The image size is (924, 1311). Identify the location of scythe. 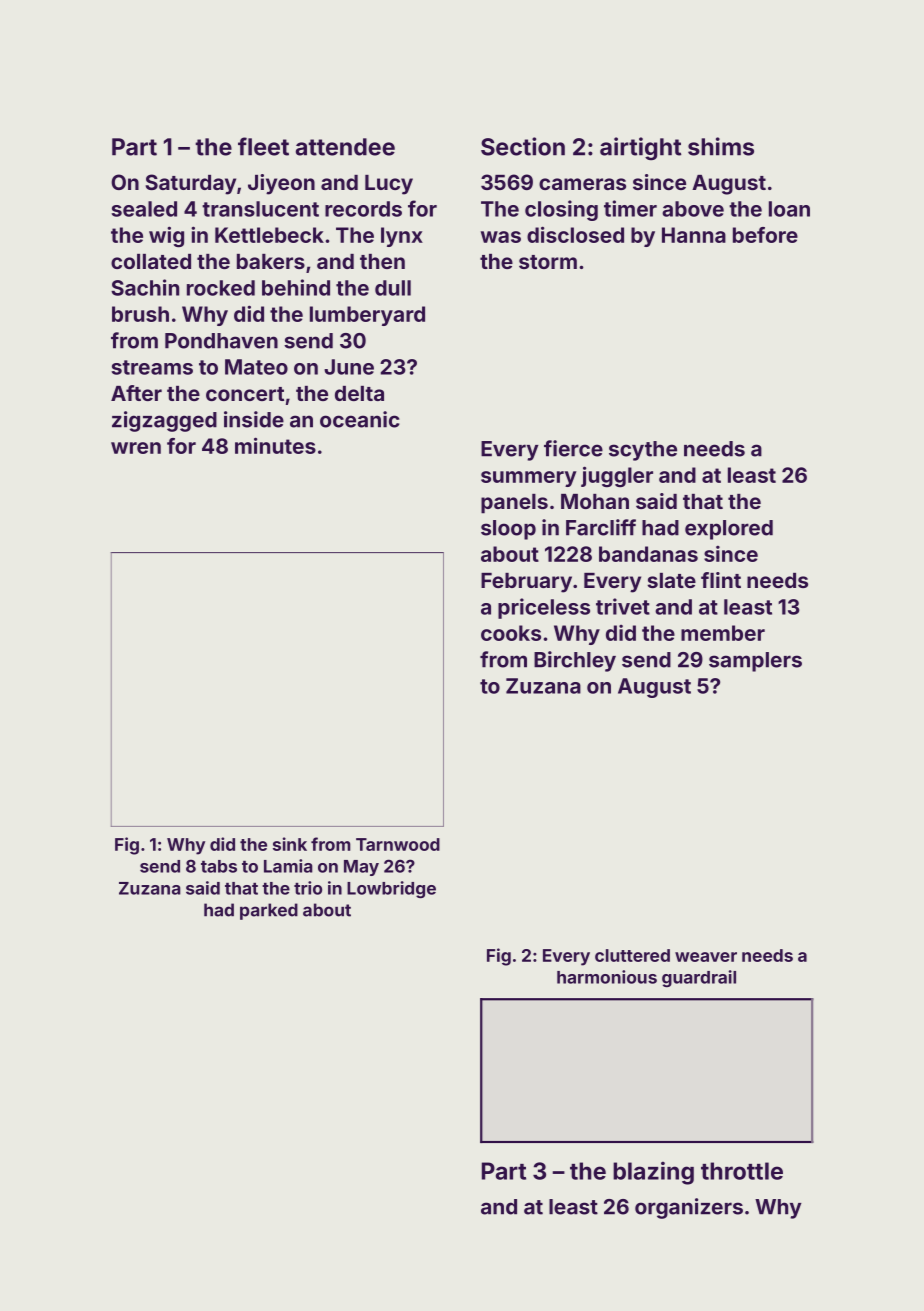
(643, 451).
